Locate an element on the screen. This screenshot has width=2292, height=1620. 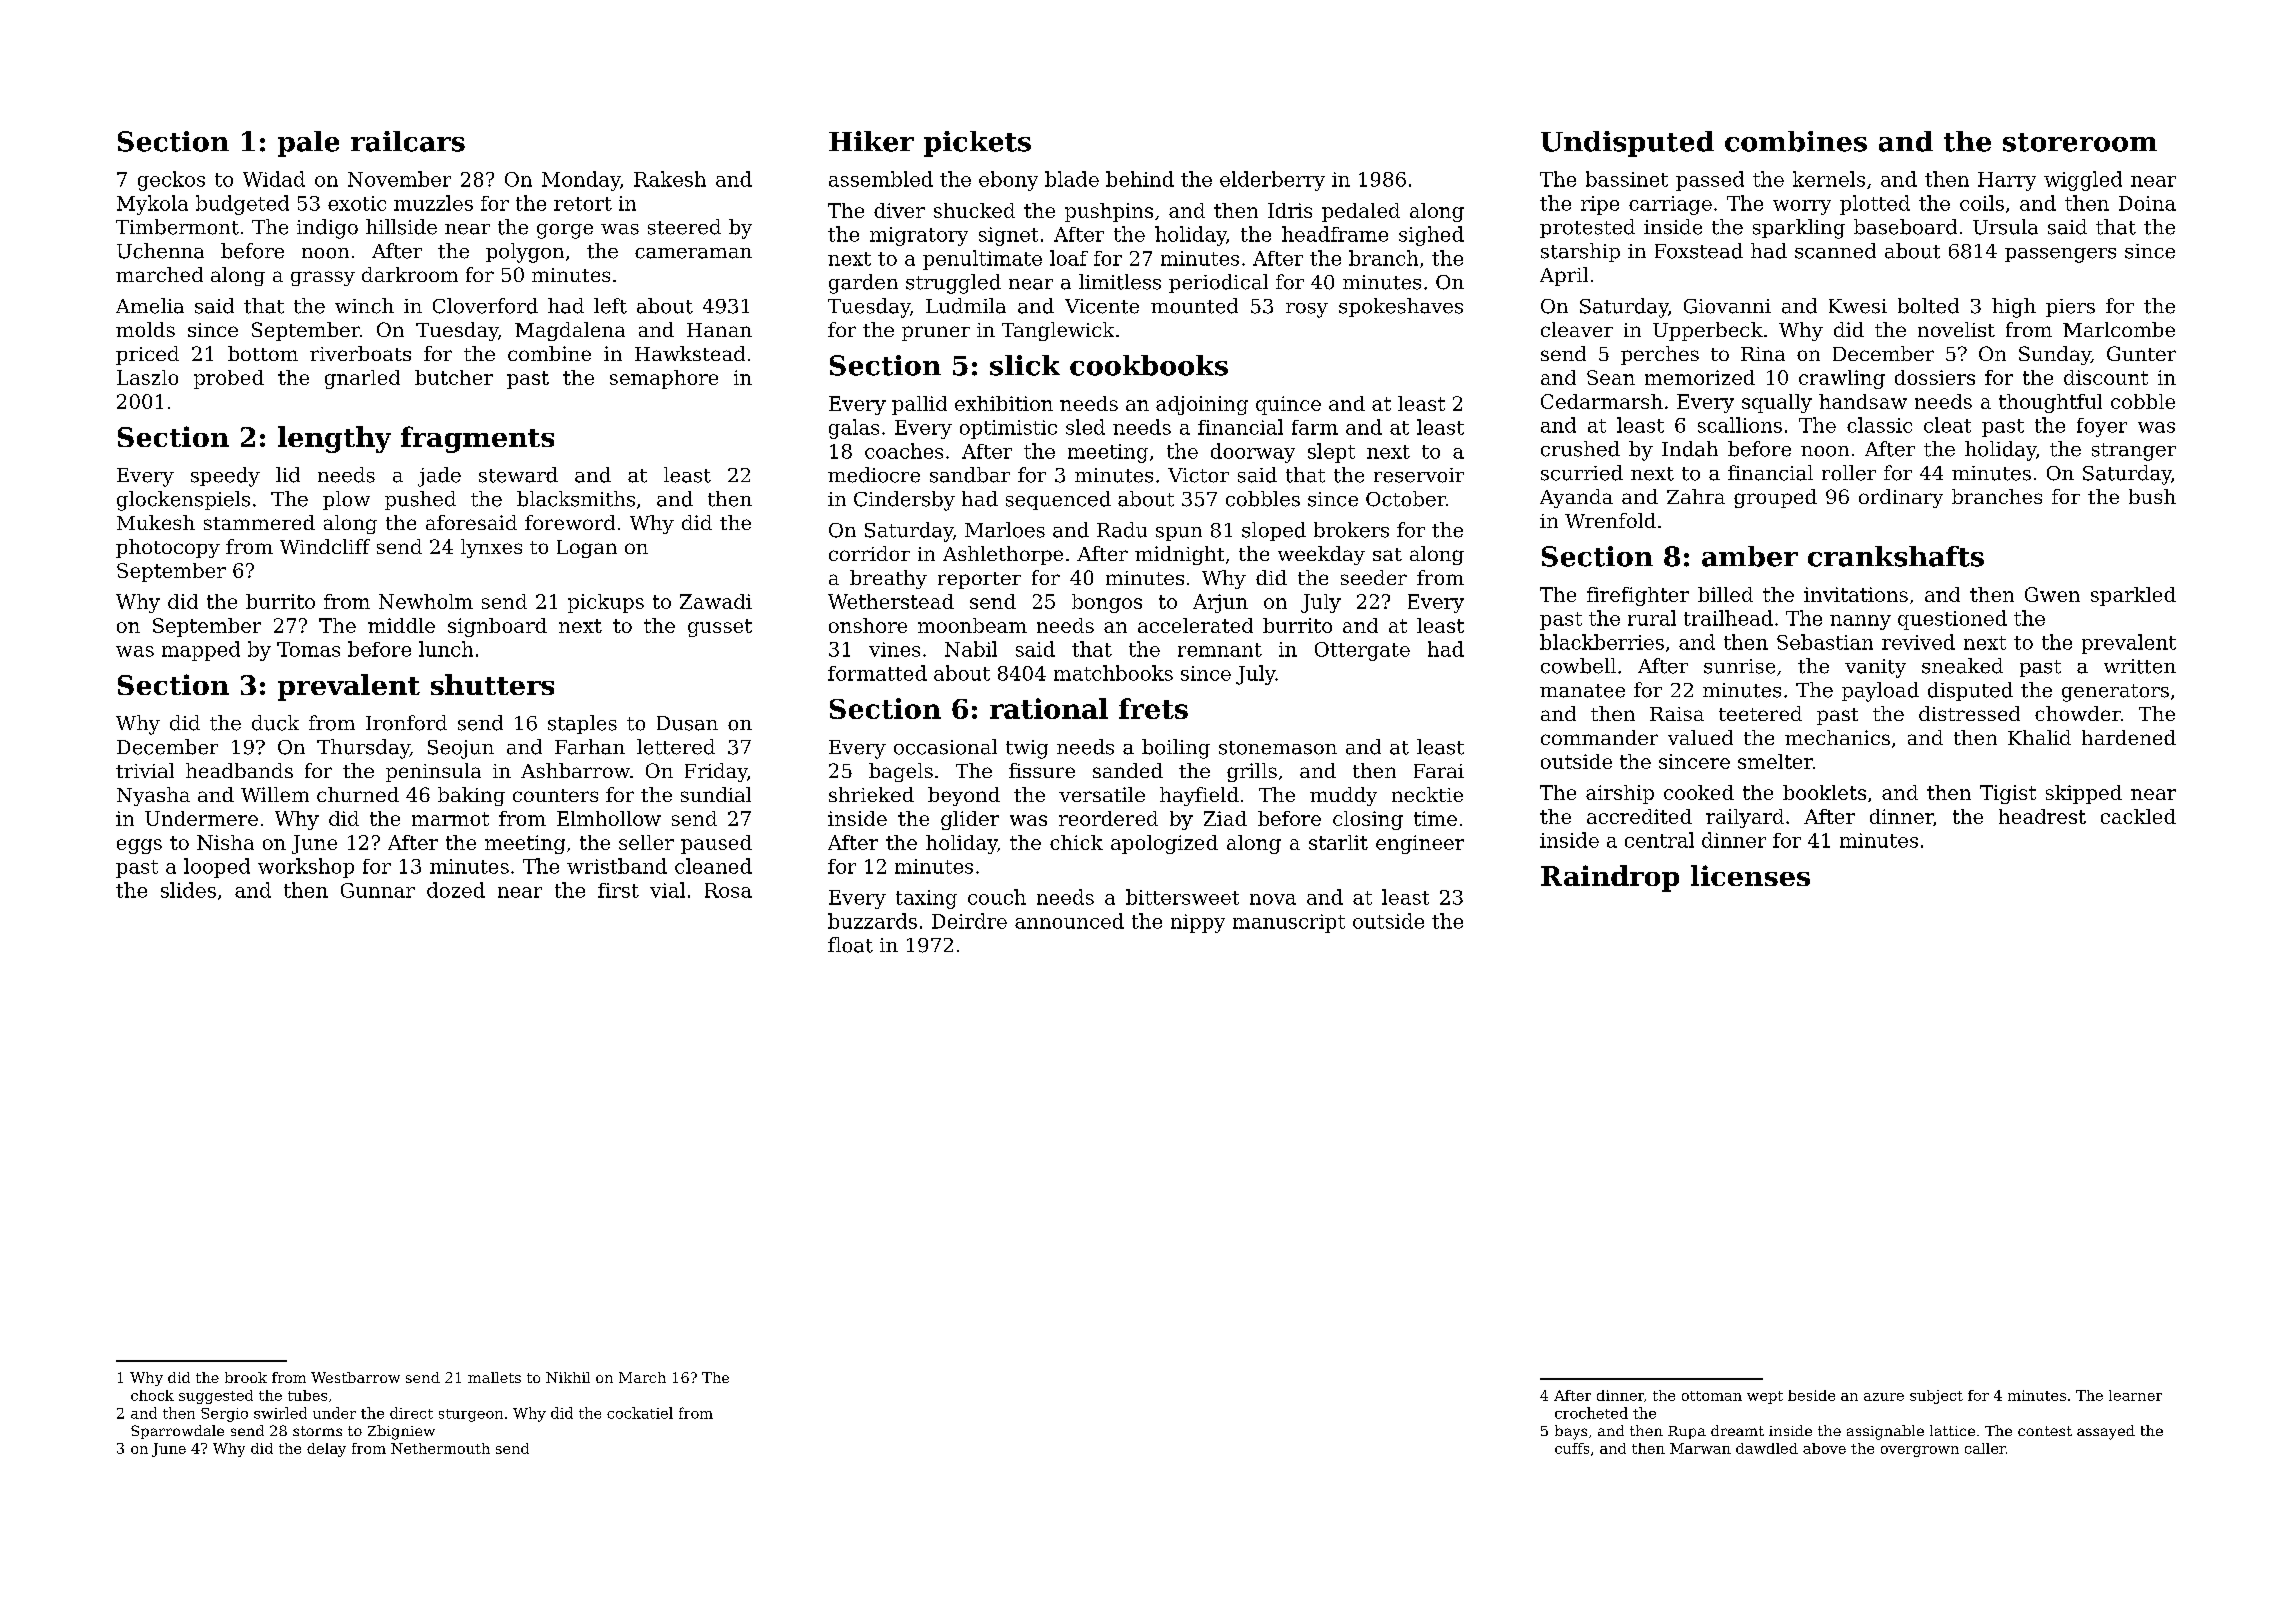
brook is located at coordinates (246, 1377).
